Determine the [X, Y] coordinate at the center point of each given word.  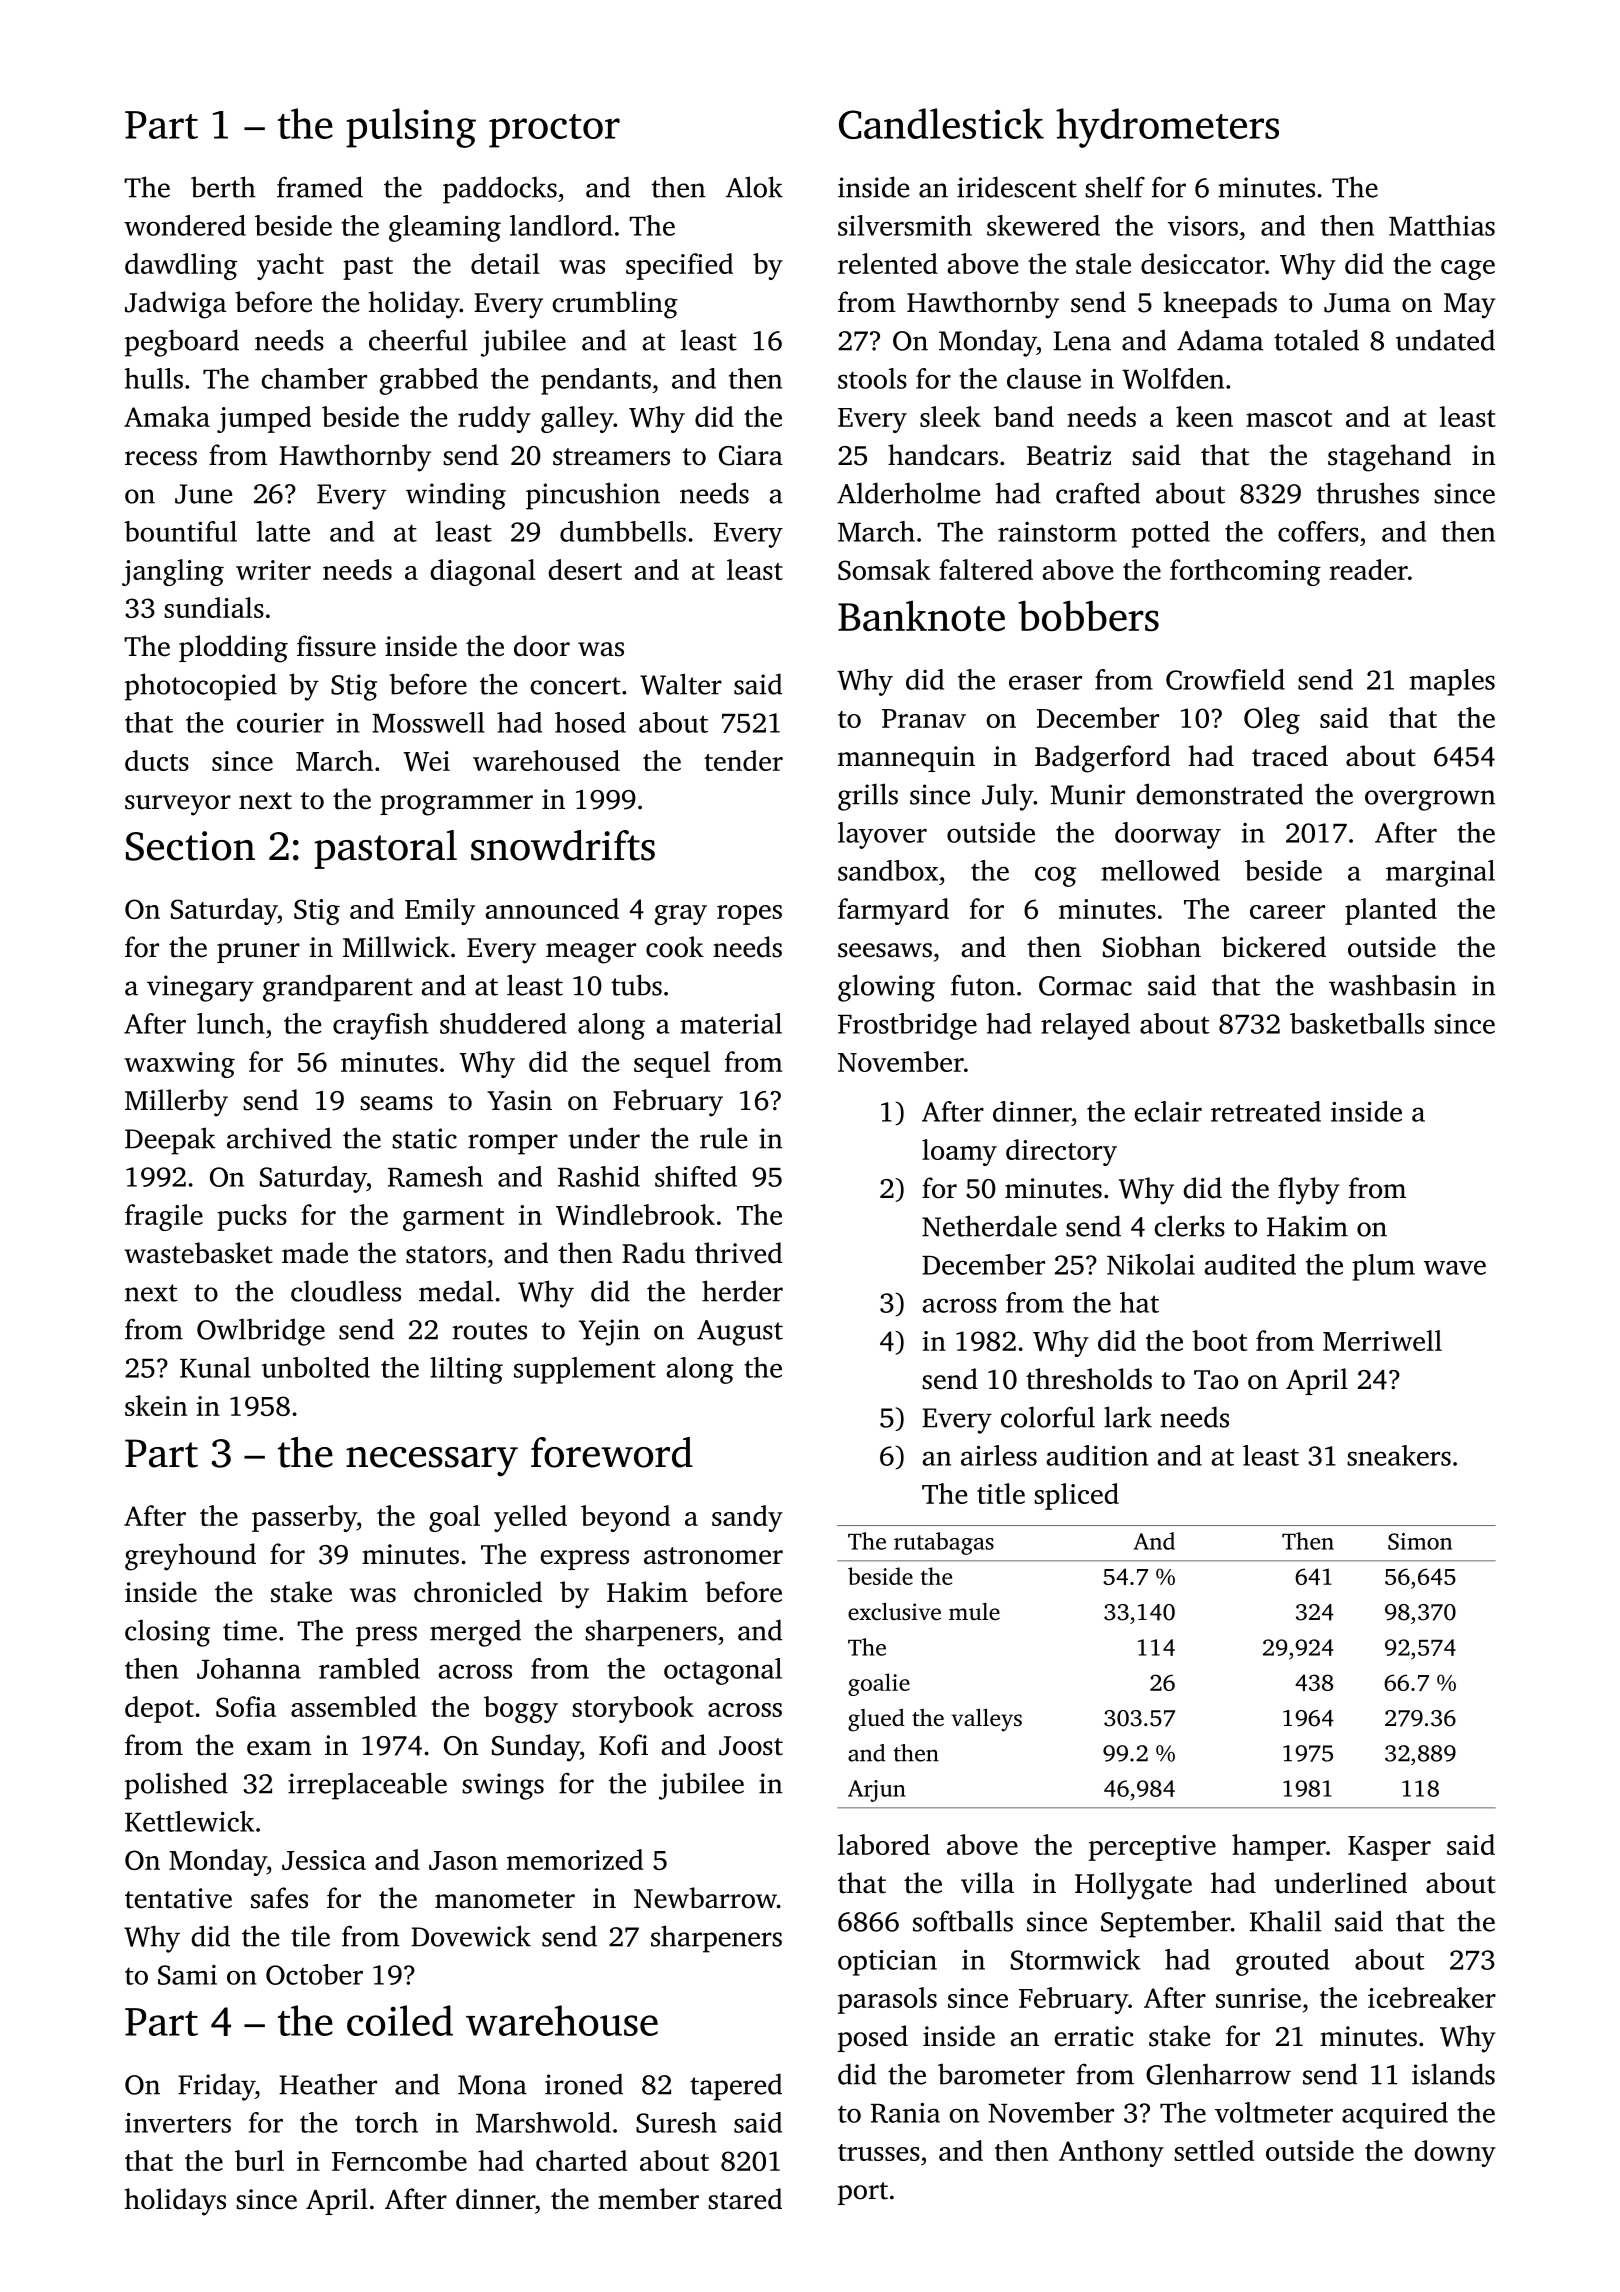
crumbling [615, 305]
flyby [1309, 1191]
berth [223, 187]
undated [1445, 340]
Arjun [877, 1791]
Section [190, 846]
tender [743, 760]
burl [259, 2160]
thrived [739, 1253]
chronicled [478, 1592]
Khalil [1285, 1921]
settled [1214, 2150]
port [863, 2193]
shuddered [503, 1023]
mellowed [1160, 870]
